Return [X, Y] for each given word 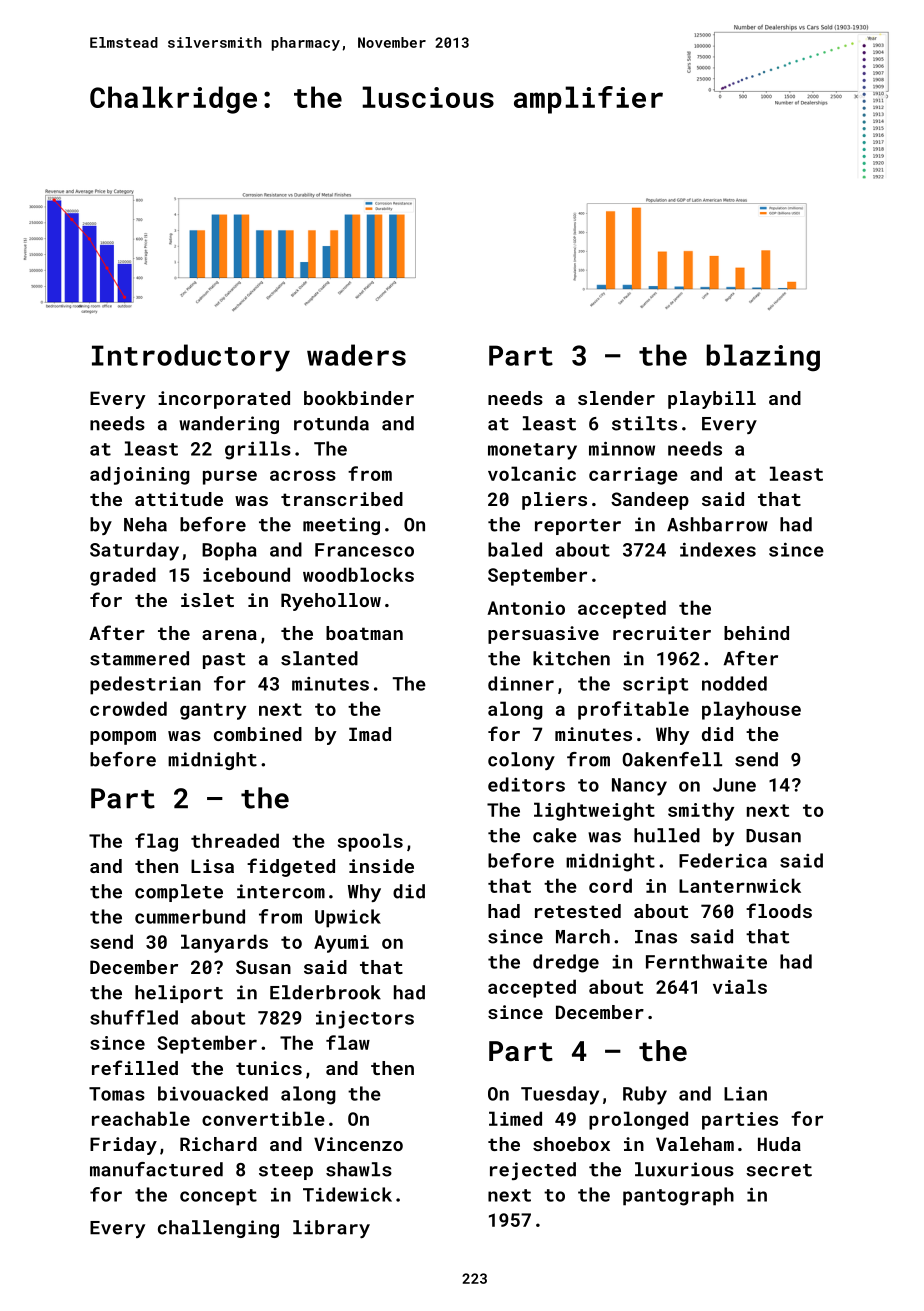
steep [286, 1172]
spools [370, 842]
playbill [712, 400]
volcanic [532, 473]
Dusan [773, 836]
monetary [532, 451]
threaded [235, 840]
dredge [566, 963]
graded [123, 576]
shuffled [134, 1017]
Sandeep [650, 501]
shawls [359, 1169]
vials [740, 986]
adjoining [140, 475]
